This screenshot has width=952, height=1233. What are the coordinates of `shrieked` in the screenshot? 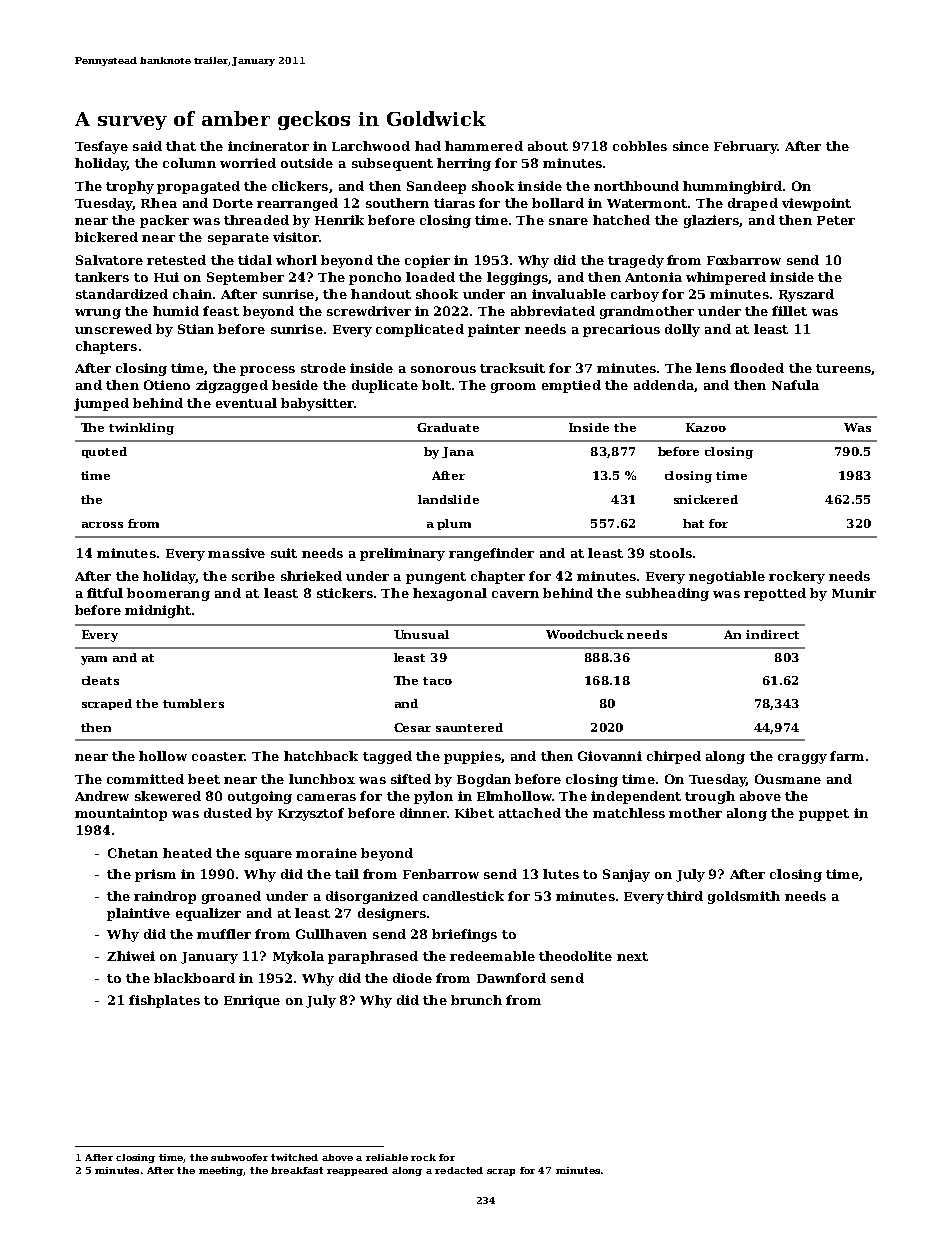 It's located at (311, 576).
